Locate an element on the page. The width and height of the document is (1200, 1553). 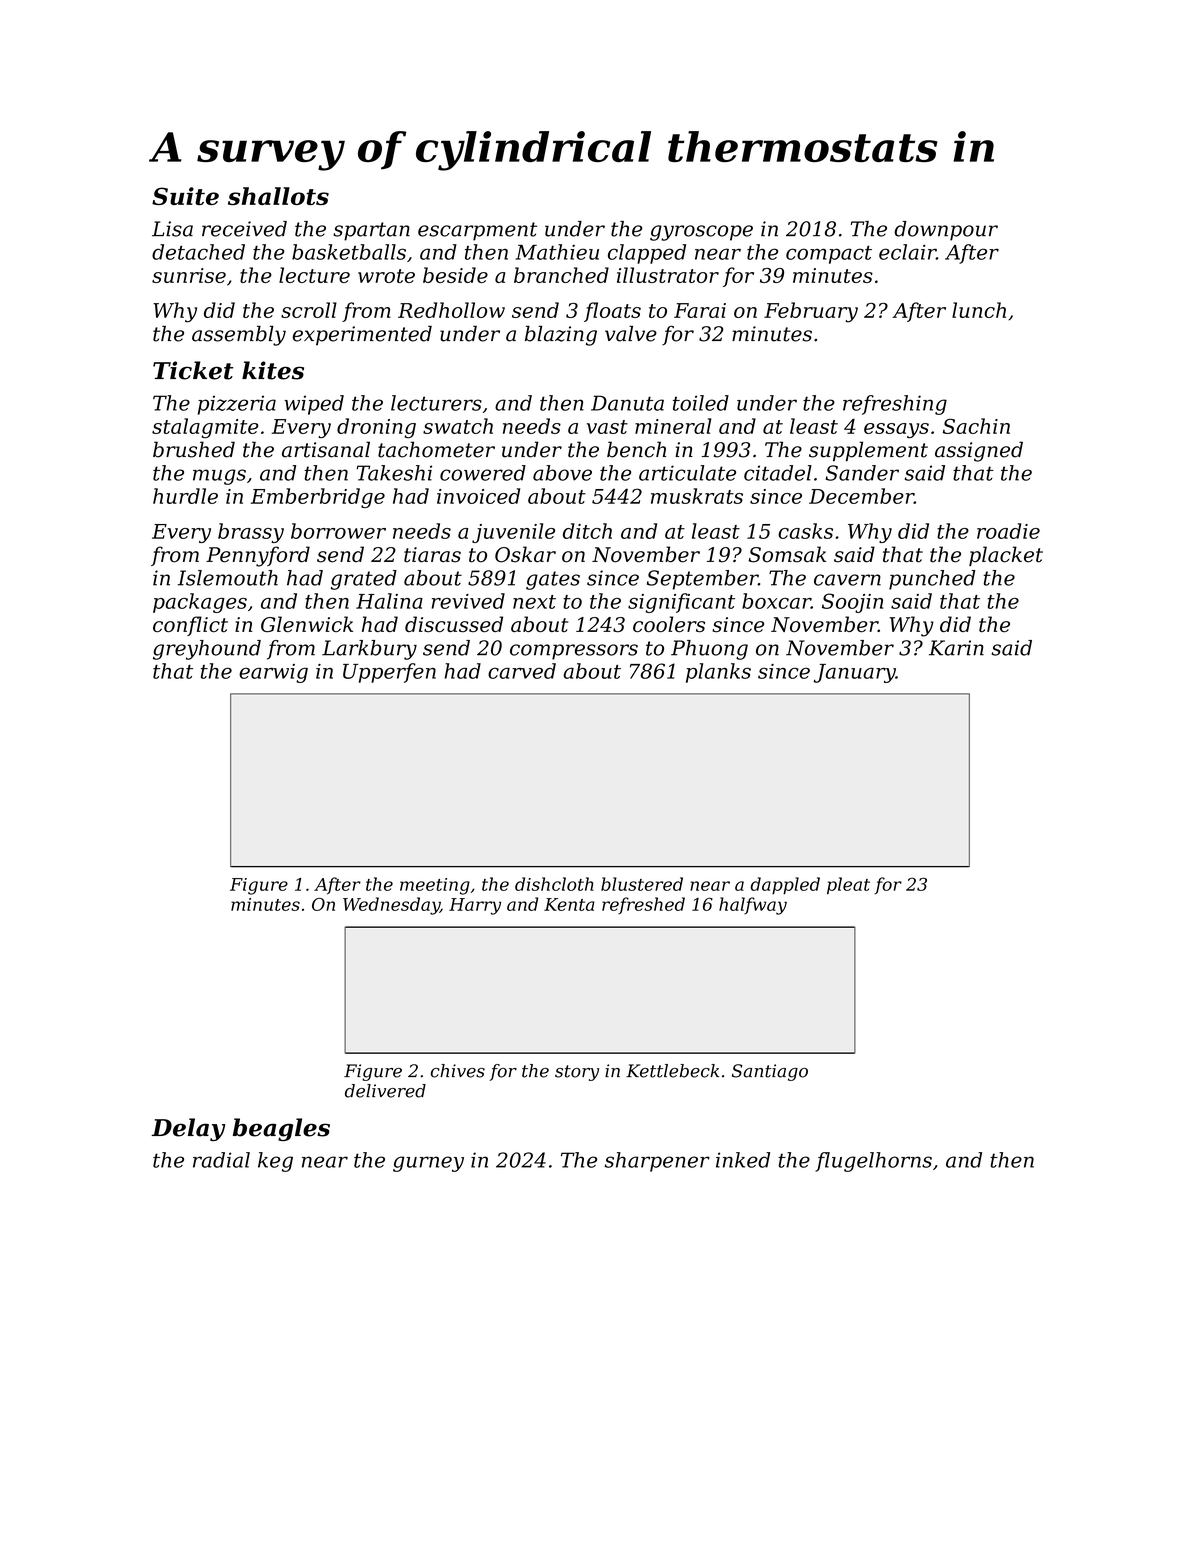
downpour is located at coordinates (946, 231).
